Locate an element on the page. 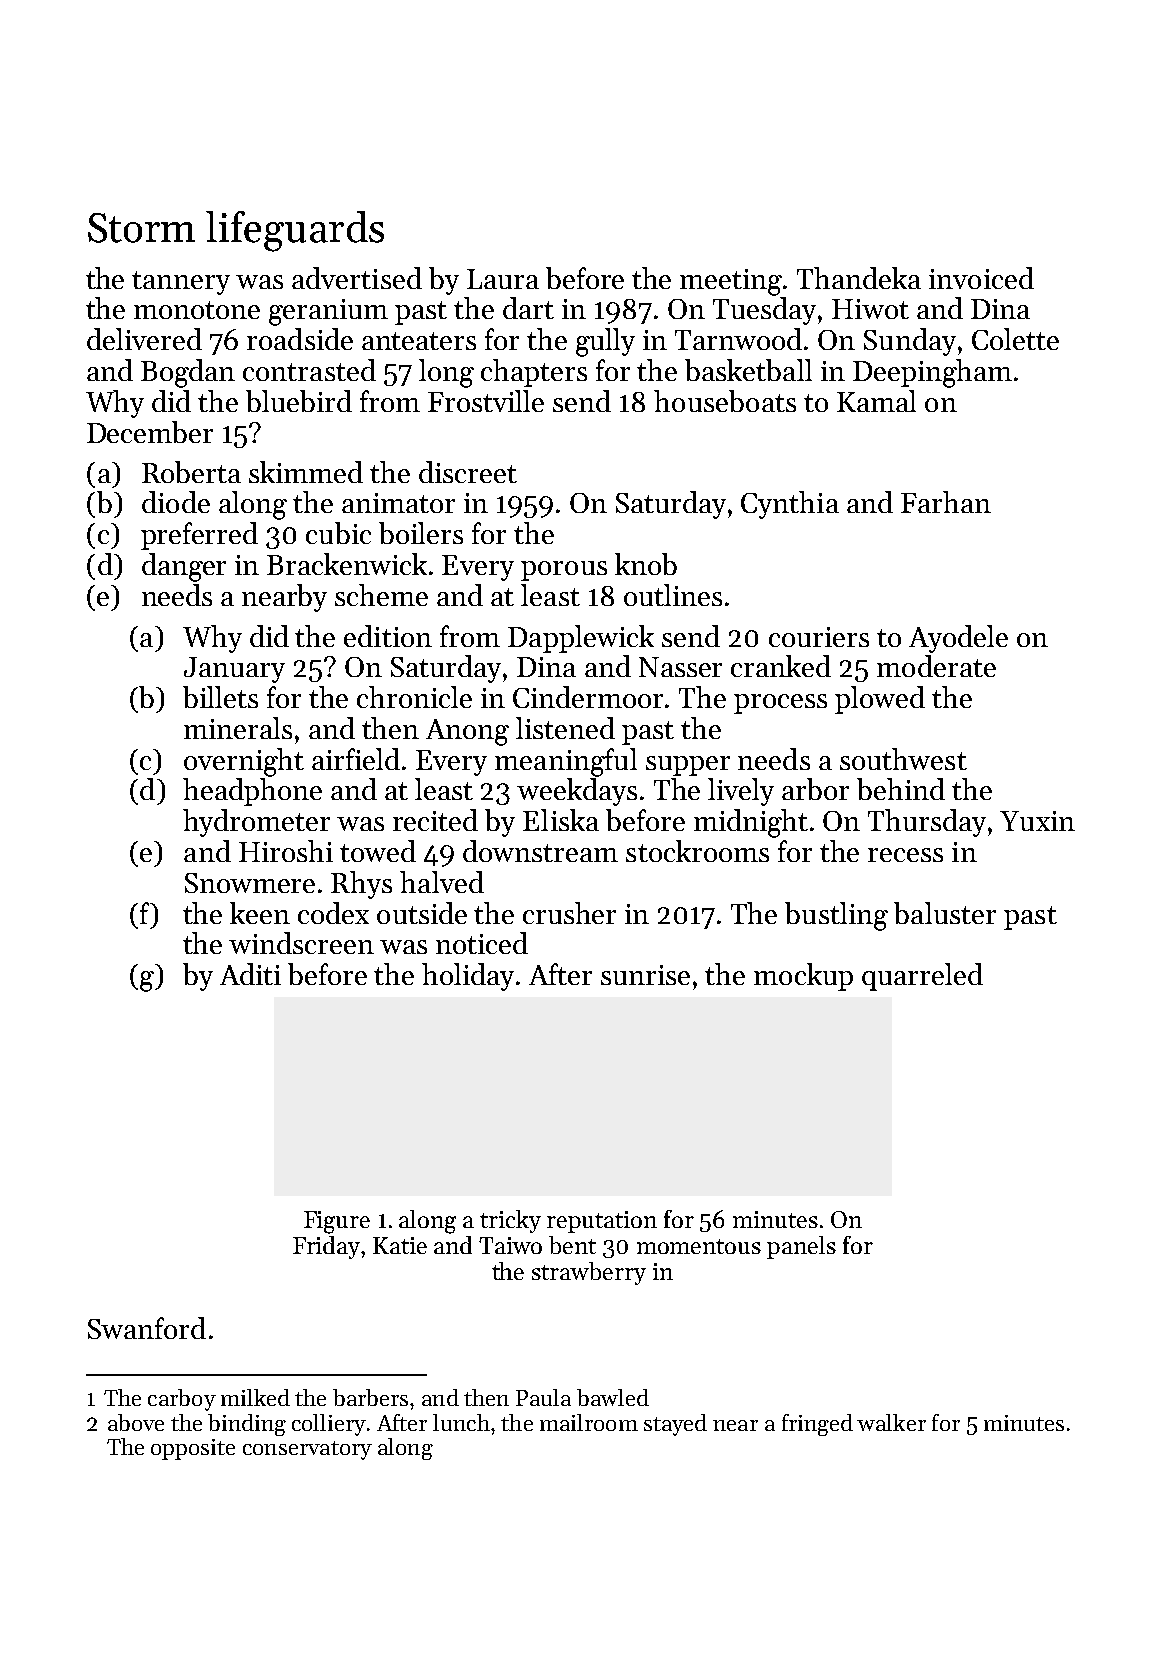 This image has height=1654, width=1165. invoiced is located at coordinates (981, 278).
